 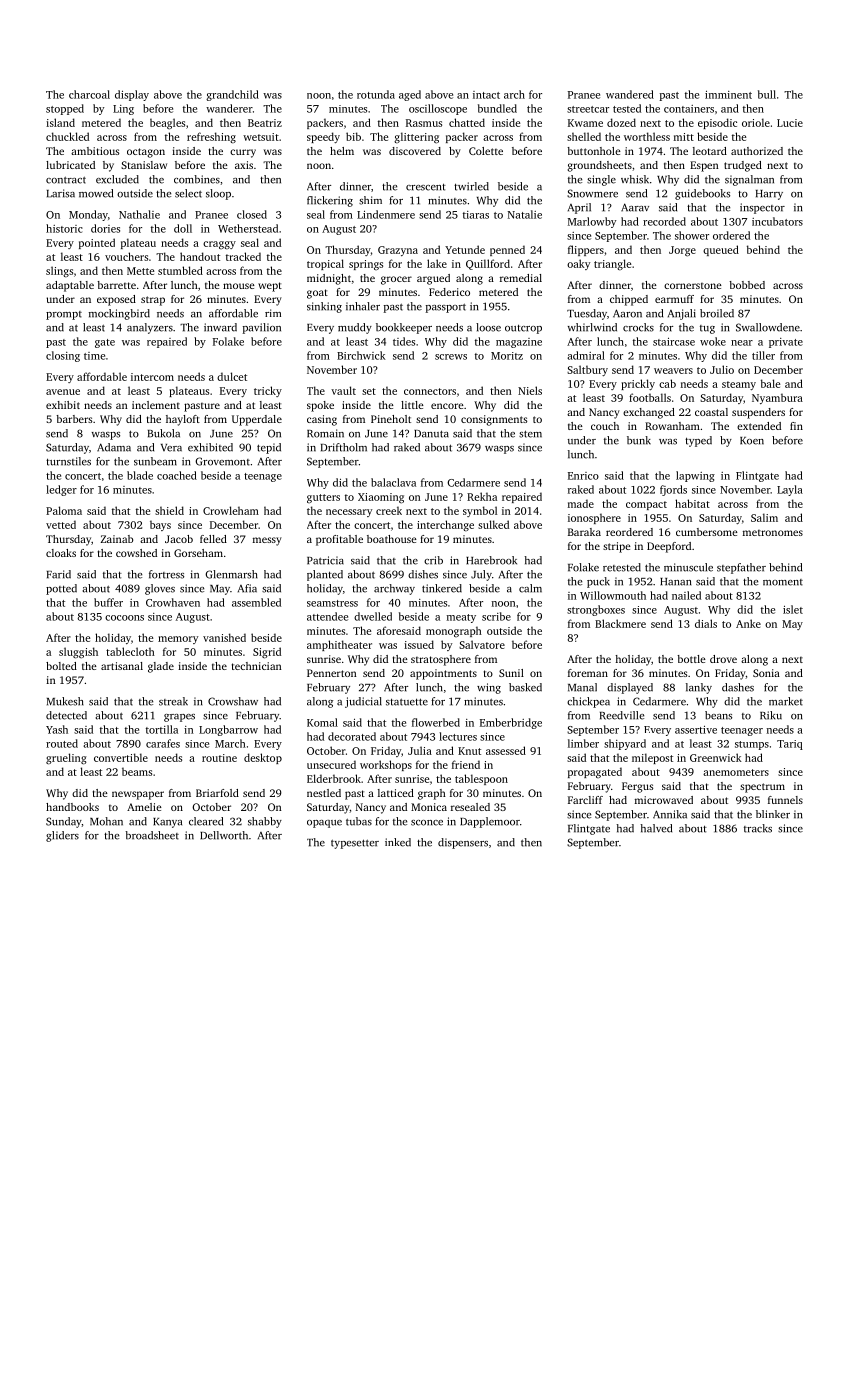 What do you see at coordinates (60, 122) in the screenshot?
I see `island` at bounding box center [60, 122].
